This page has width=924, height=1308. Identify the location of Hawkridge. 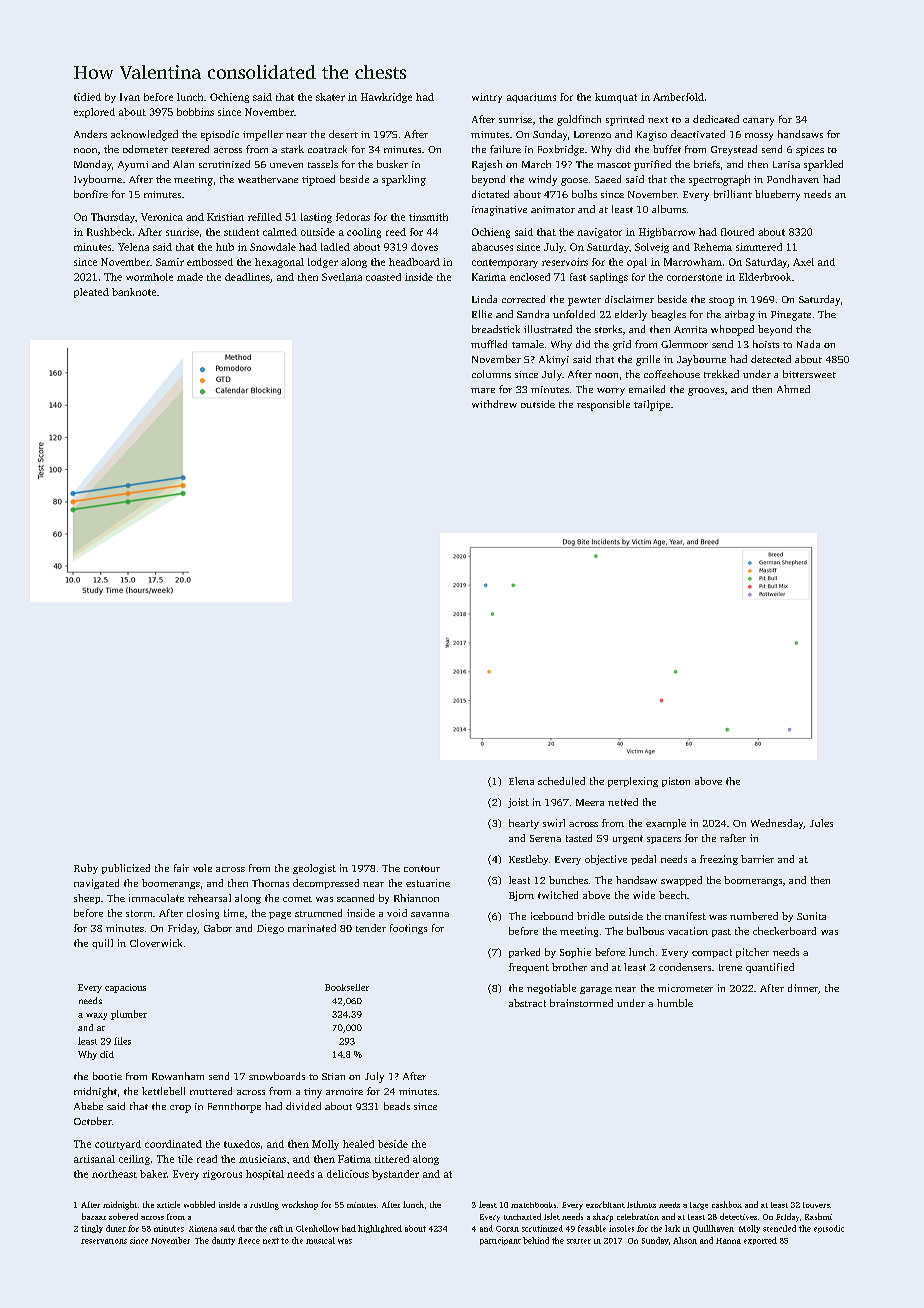
(386, 98).
